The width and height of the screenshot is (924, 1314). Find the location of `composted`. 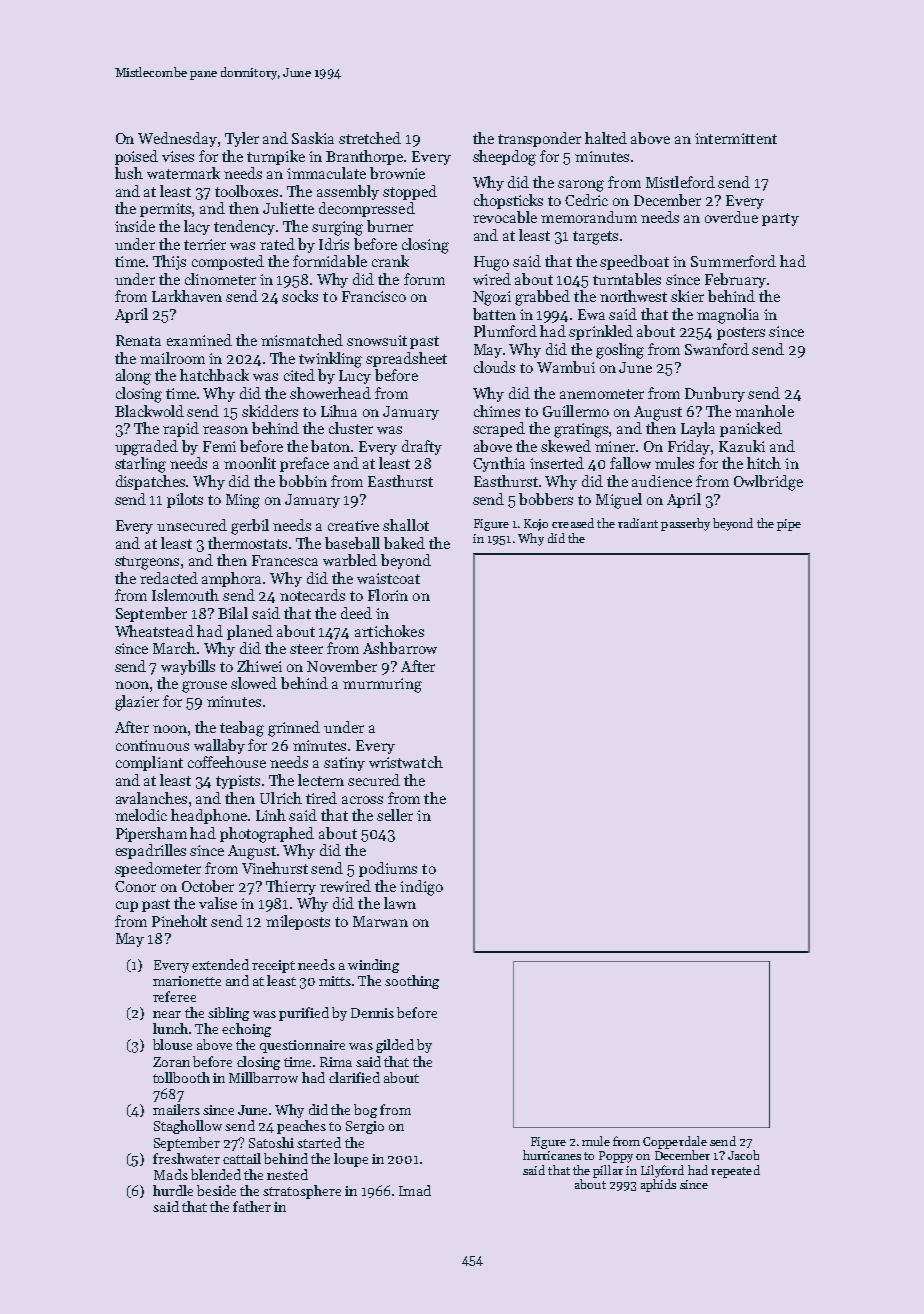

composted is located at coordinates (228, 262).
